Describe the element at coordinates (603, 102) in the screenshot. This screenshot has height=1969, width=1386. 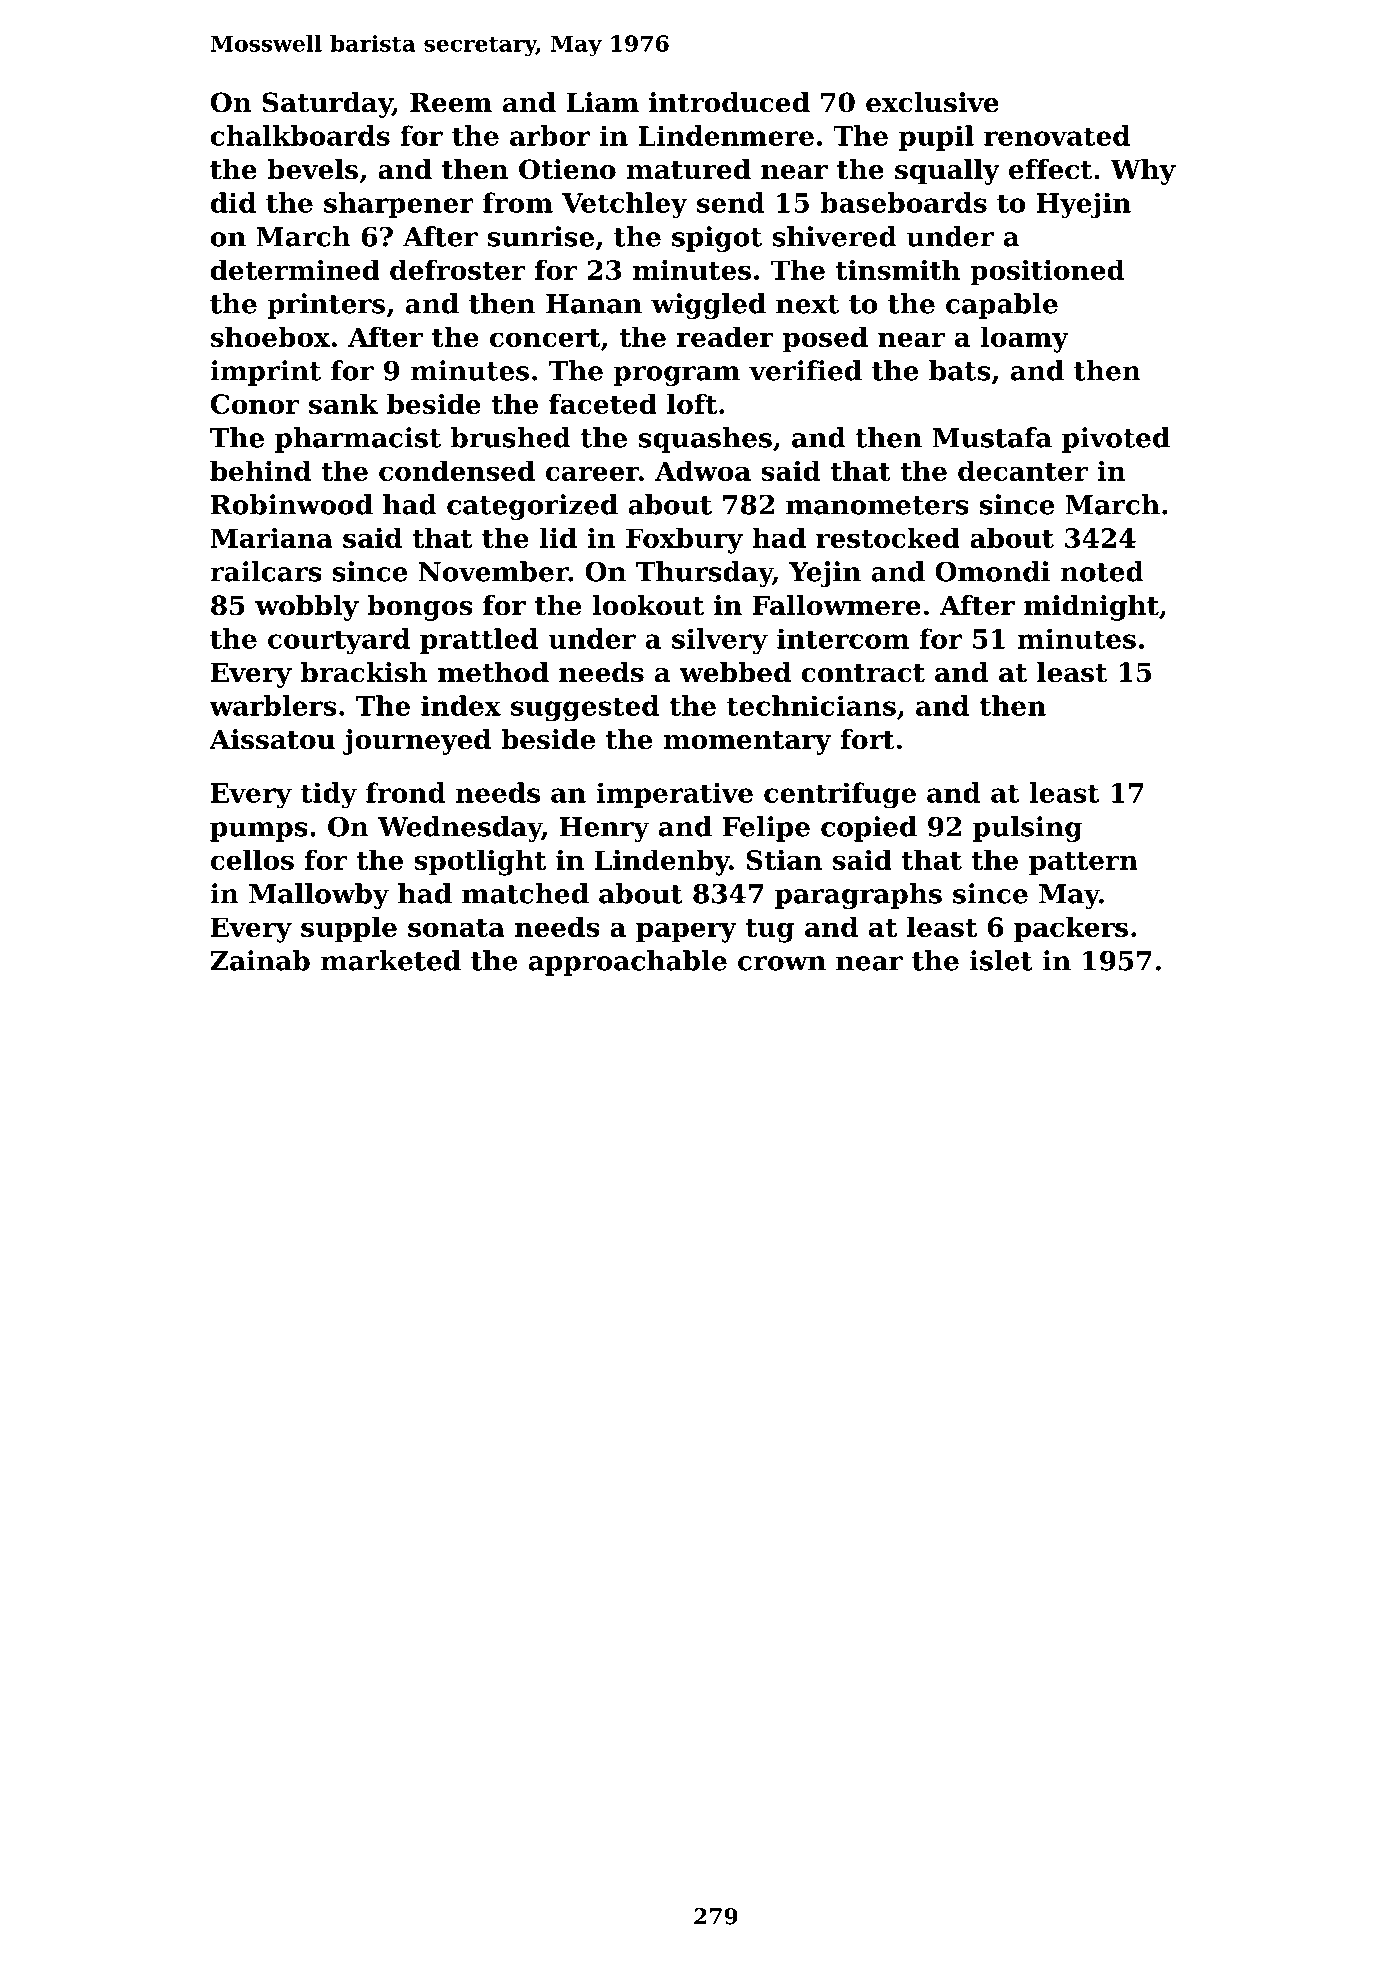
I see `Liam` at that location.
